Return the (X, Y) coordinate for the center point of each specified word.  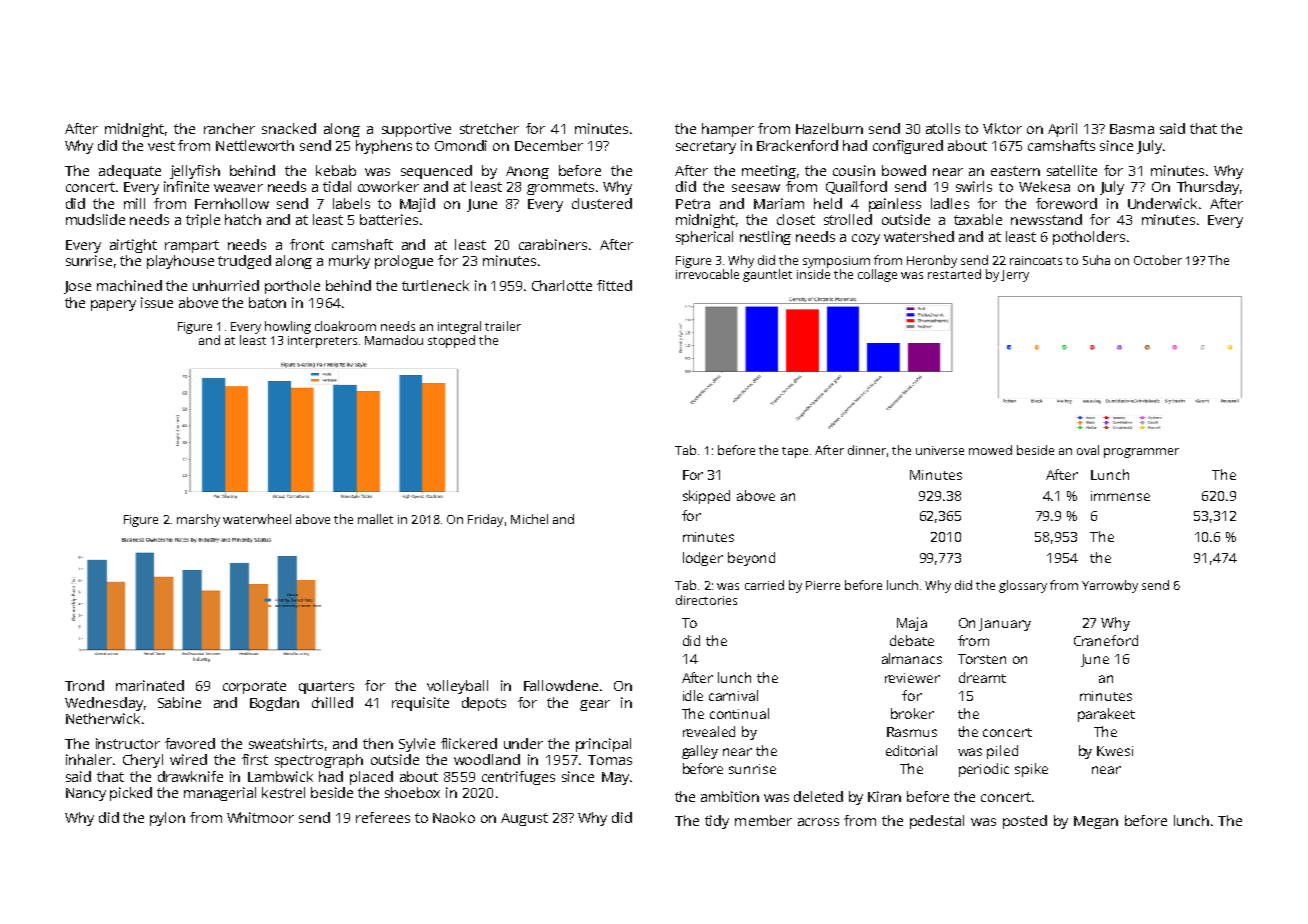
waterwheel (257, 519)
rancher (229, 128)
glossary (1023, 586)
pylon (167, 819)
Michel (529, 519)
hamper (728, 130)
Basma (1132, 129)
